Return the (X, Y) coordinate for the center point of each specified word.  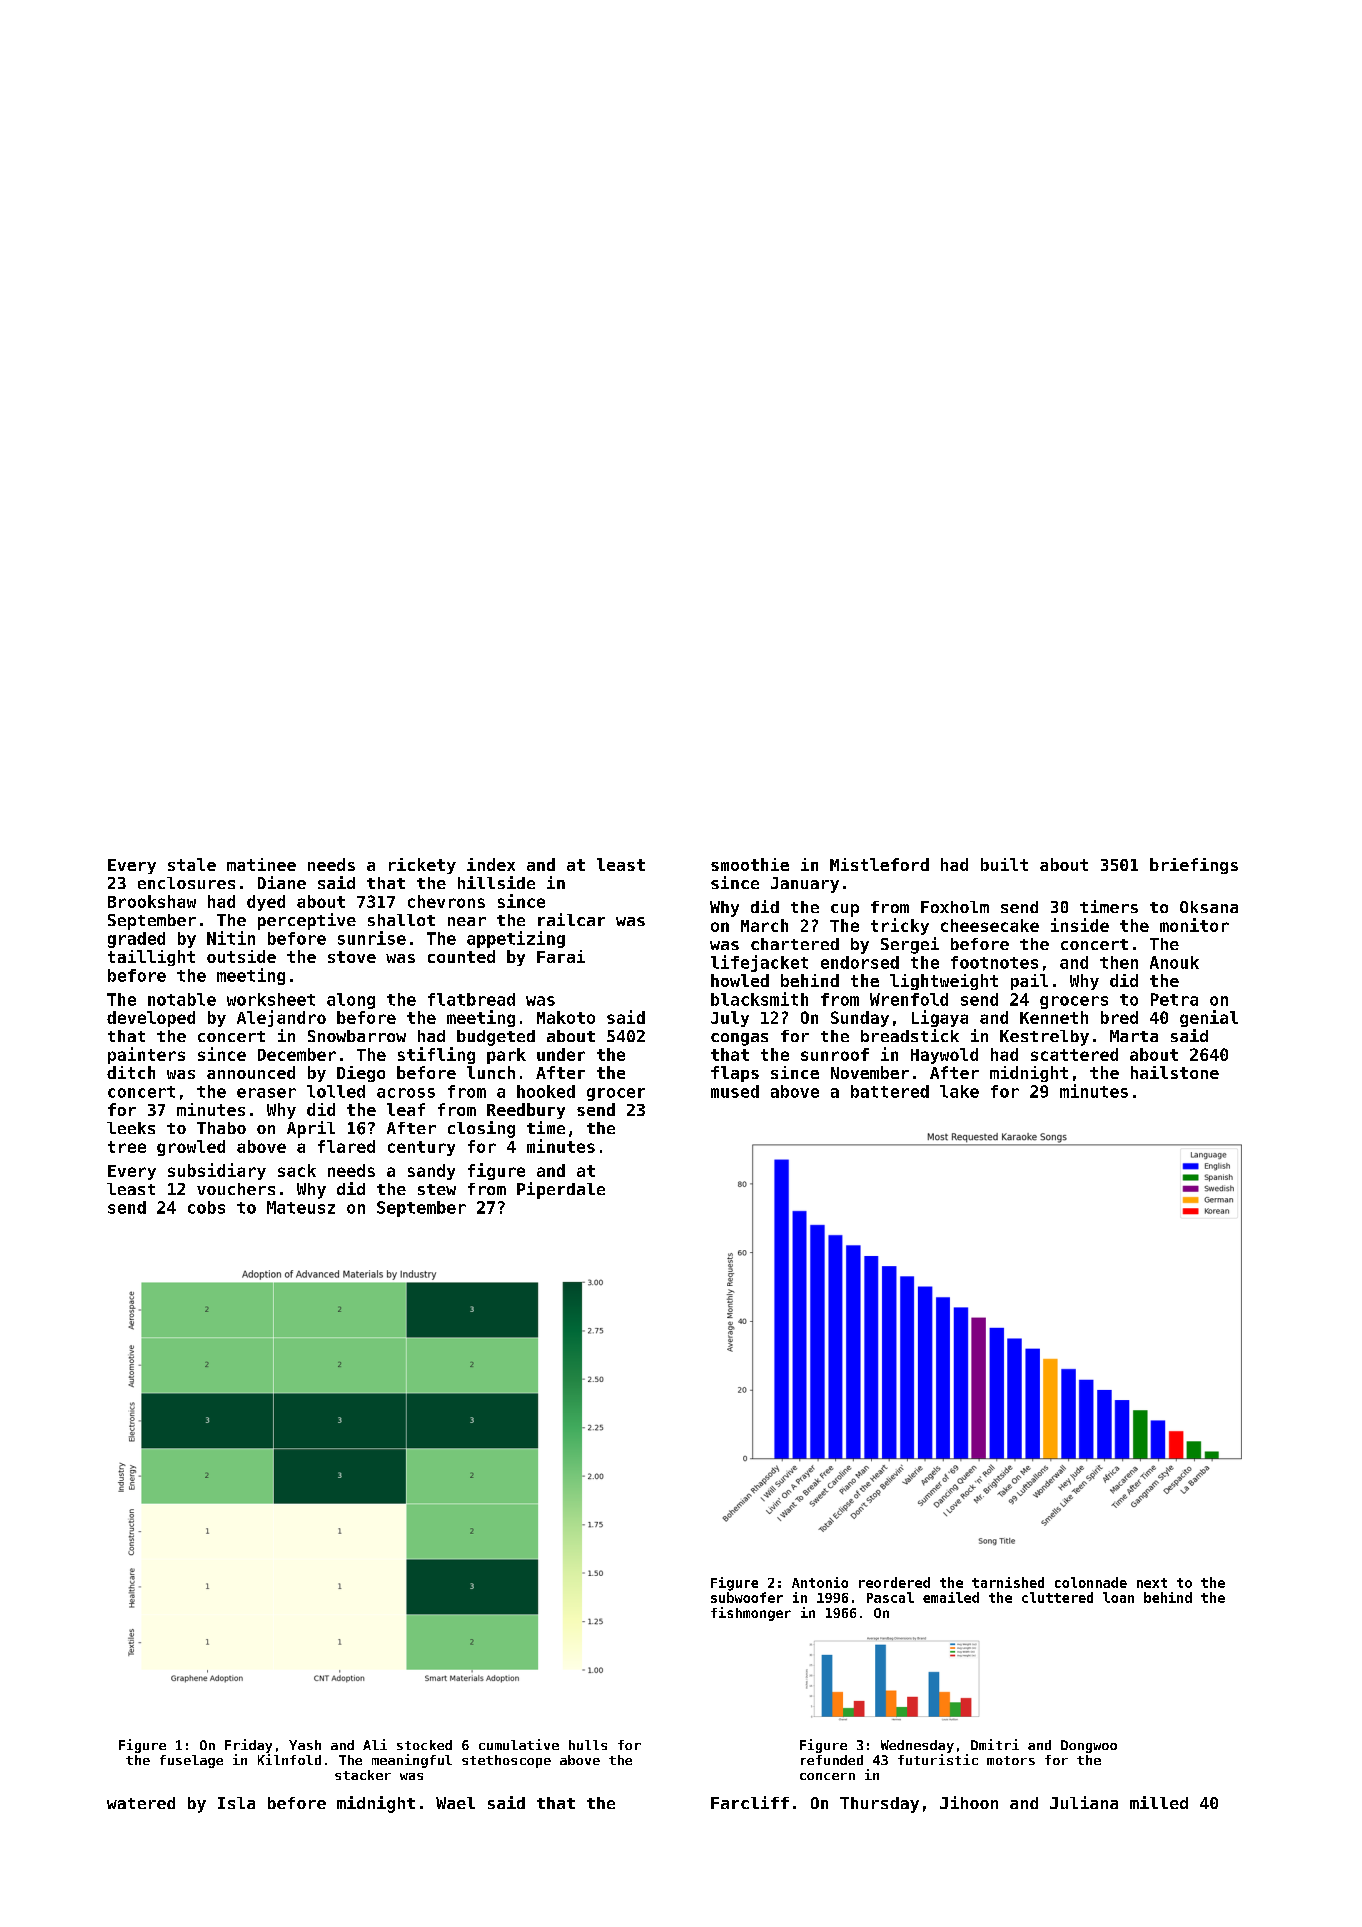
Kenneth (1054, 1017)
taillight (151, 958)
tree (127, 1147)
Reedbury (526, 1111)
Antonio (820, 1582)
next (1152, 1583)
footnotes (994, 962)
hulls (588, 1745)
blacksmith (759, 999)
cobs (206, 1207)
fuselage (191, 1761)
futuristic (938, 1759)
